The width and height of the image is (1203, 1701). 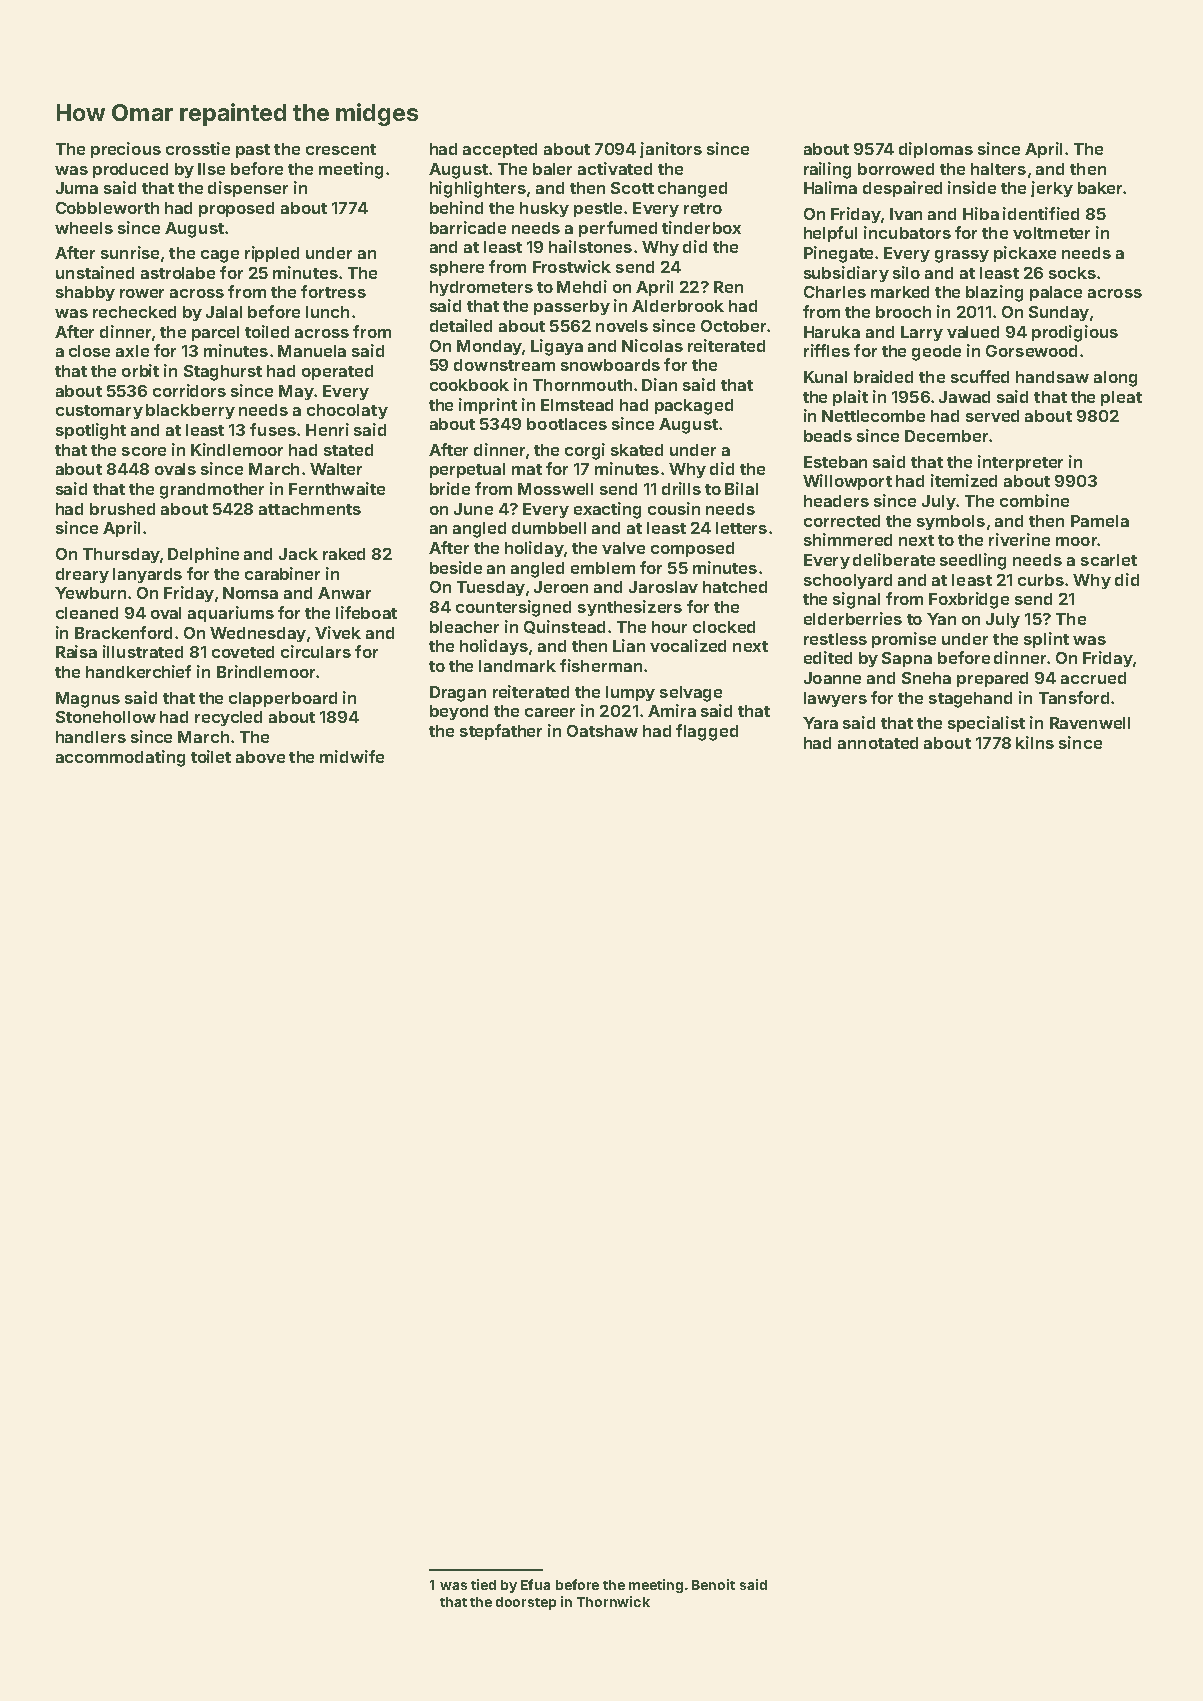 I want to click on interpreter, so click(x=1020, y=463).
